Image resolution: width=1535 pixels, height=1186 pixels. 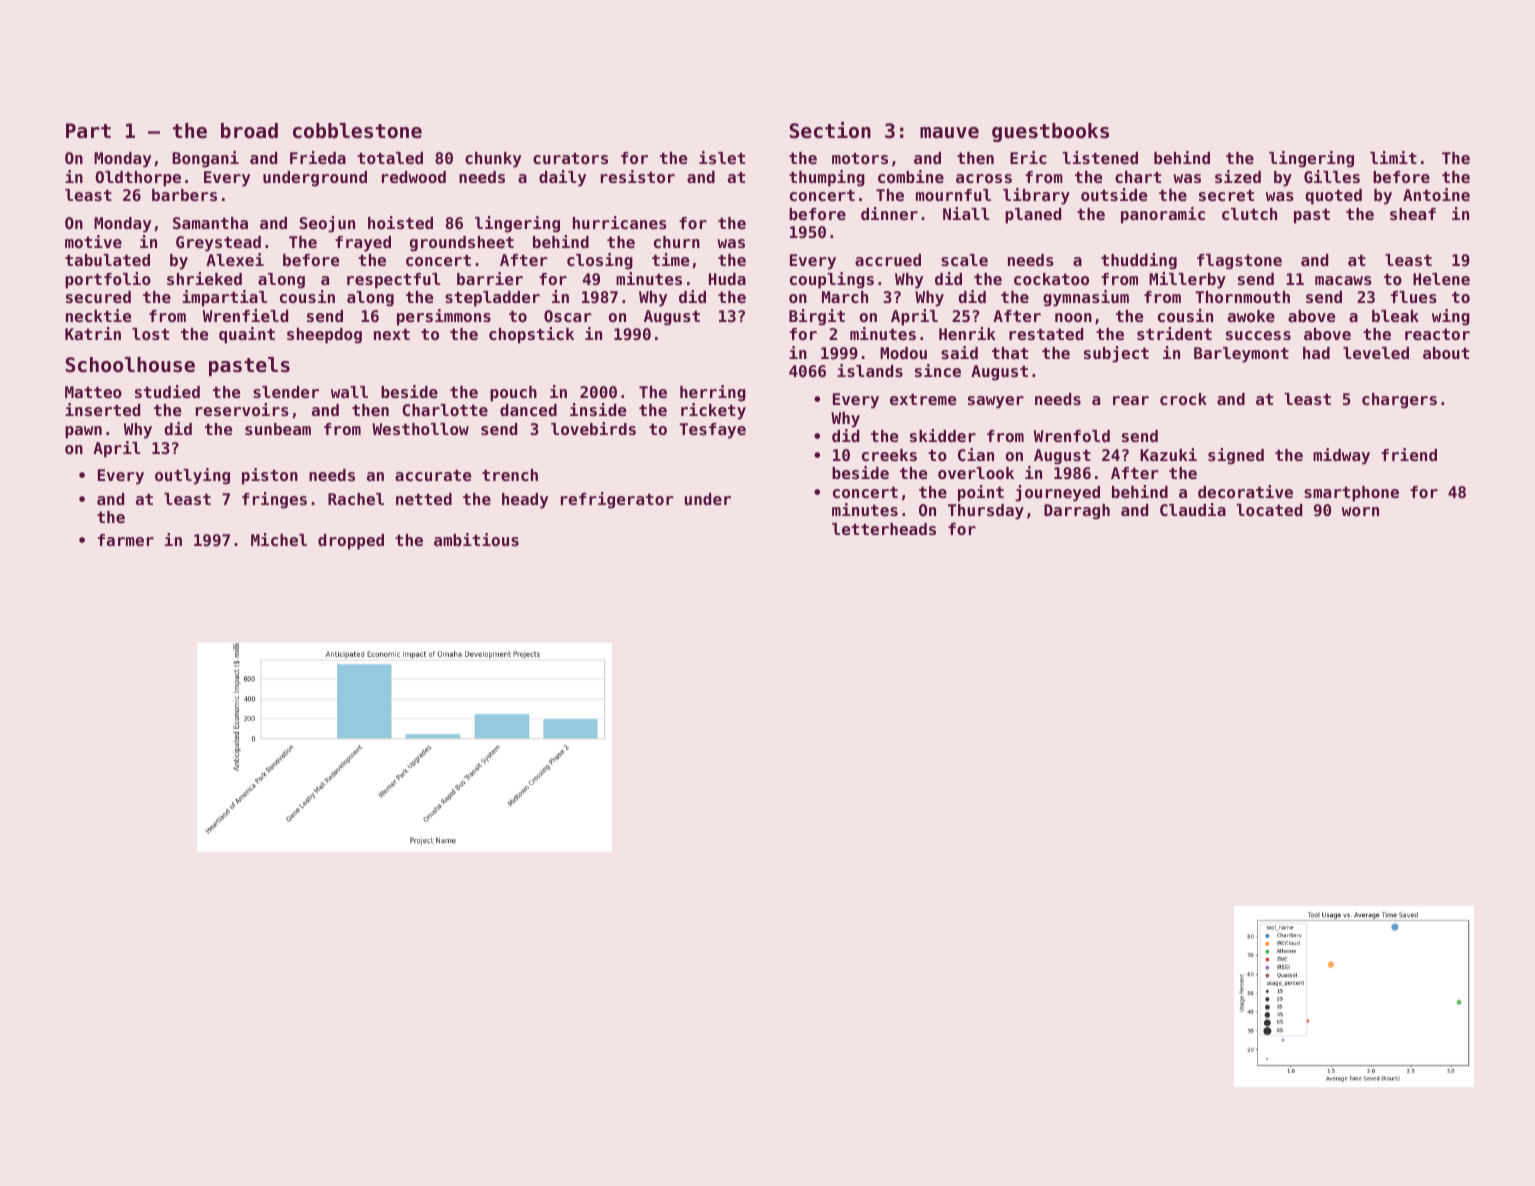 I want to click on skidder, so click(x=943, y=435).
